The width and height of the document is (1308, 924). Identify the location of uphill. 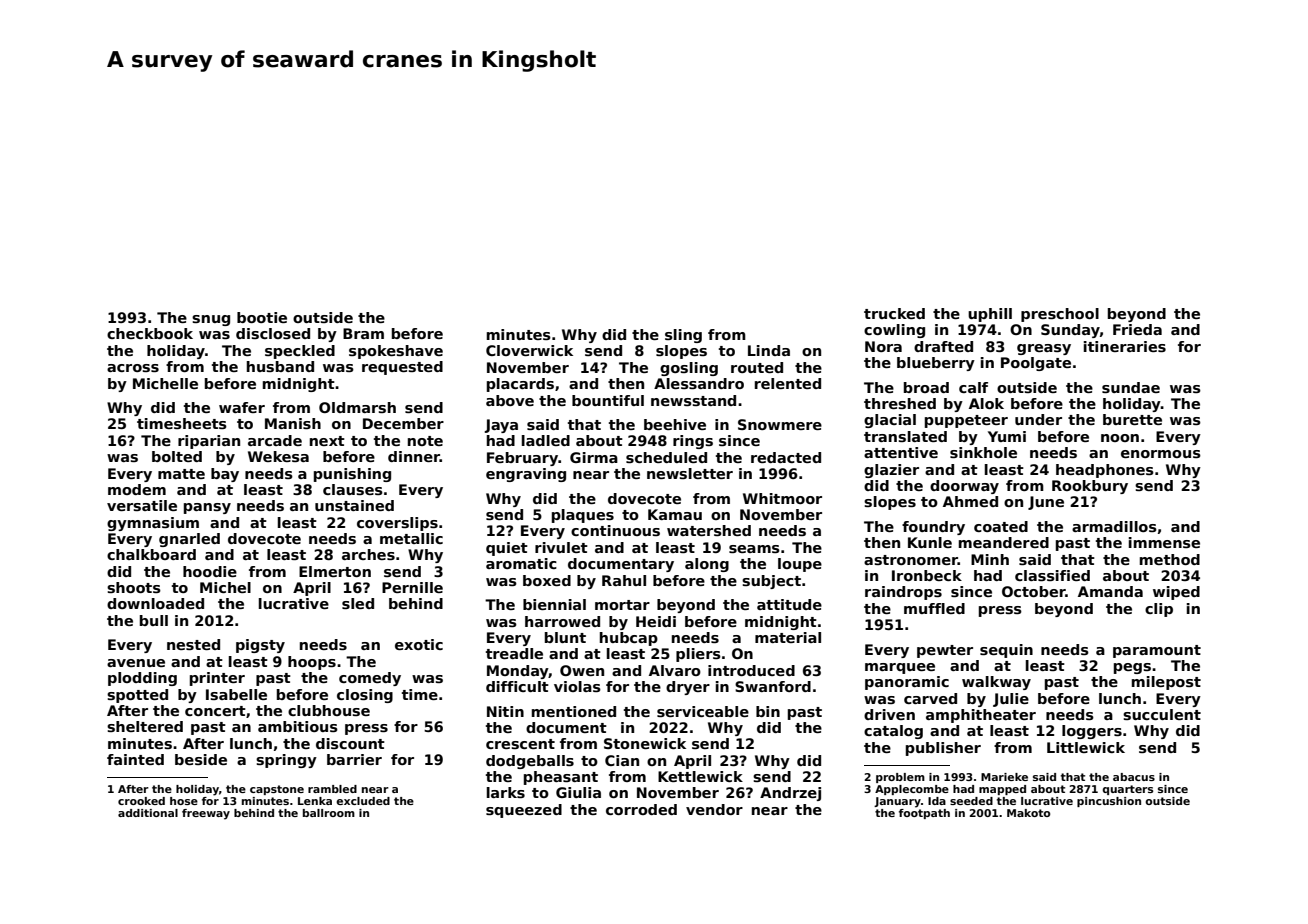
(990, 315).
